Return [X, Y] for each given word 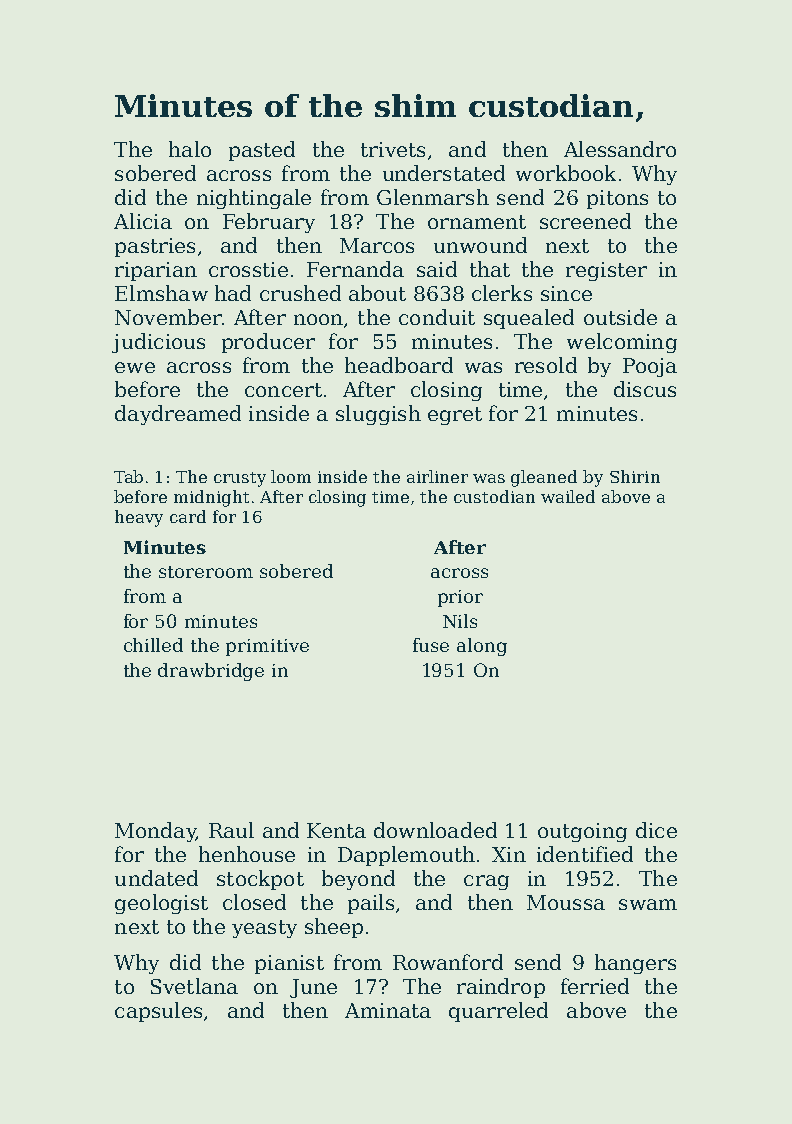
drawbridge [211, 672]
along [482, 647]
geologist [161, 904]
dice [656, 830]
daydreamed [178, 415]
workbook [566, 173]
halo [190, 149]
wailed [568, 496]
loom [291, 476]
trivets [393, 149]
